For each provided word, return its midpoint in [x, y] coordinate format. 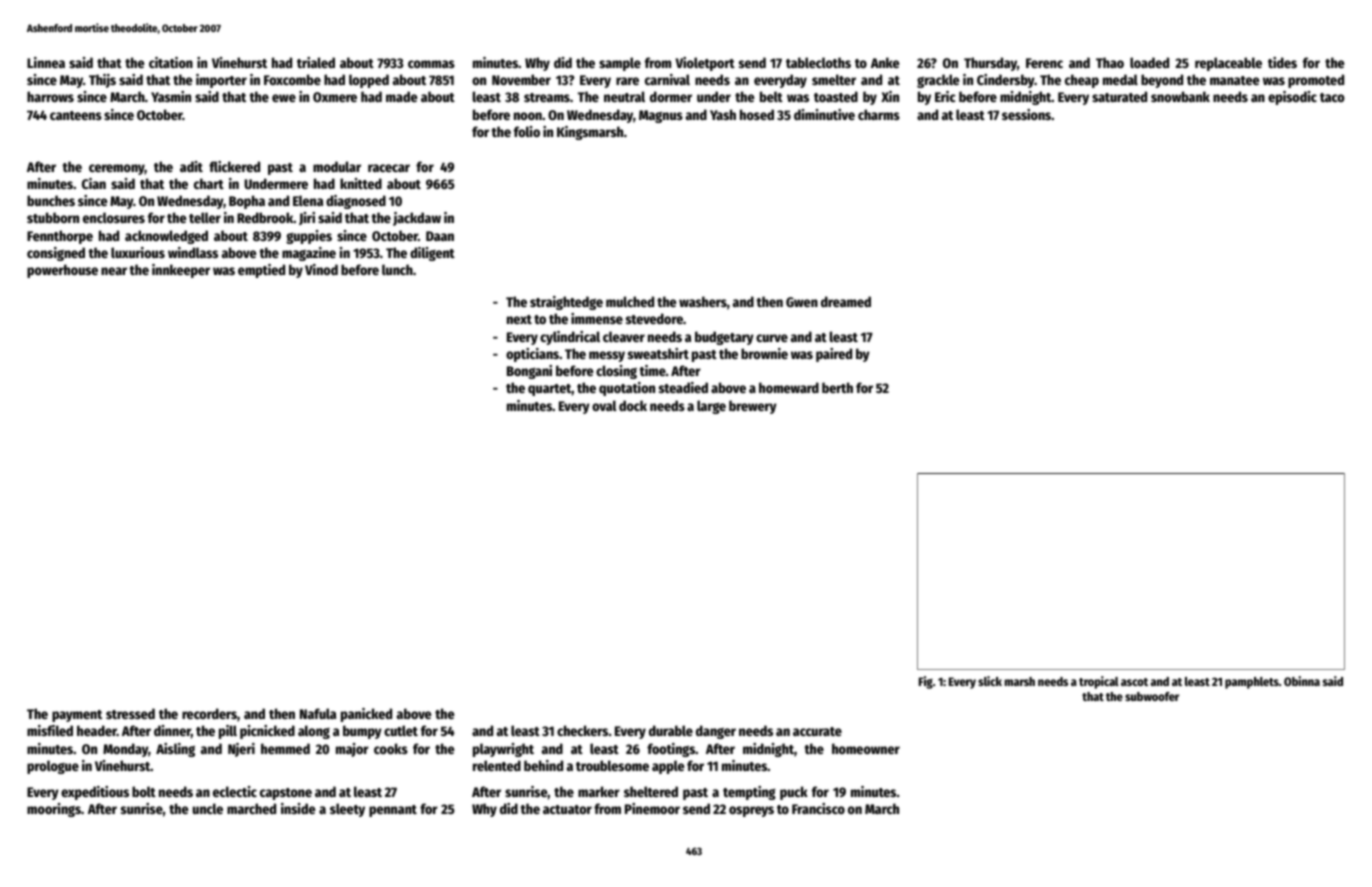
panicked [366, 715]
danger [716, 732]
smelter [834, 79]
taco [1332, 97]
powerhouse [62, 271]
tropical [1099, 682]
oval [604, 405]
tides [1282, 62]
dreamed [846, 301]
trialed [316, 62]
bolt [144, 791]
